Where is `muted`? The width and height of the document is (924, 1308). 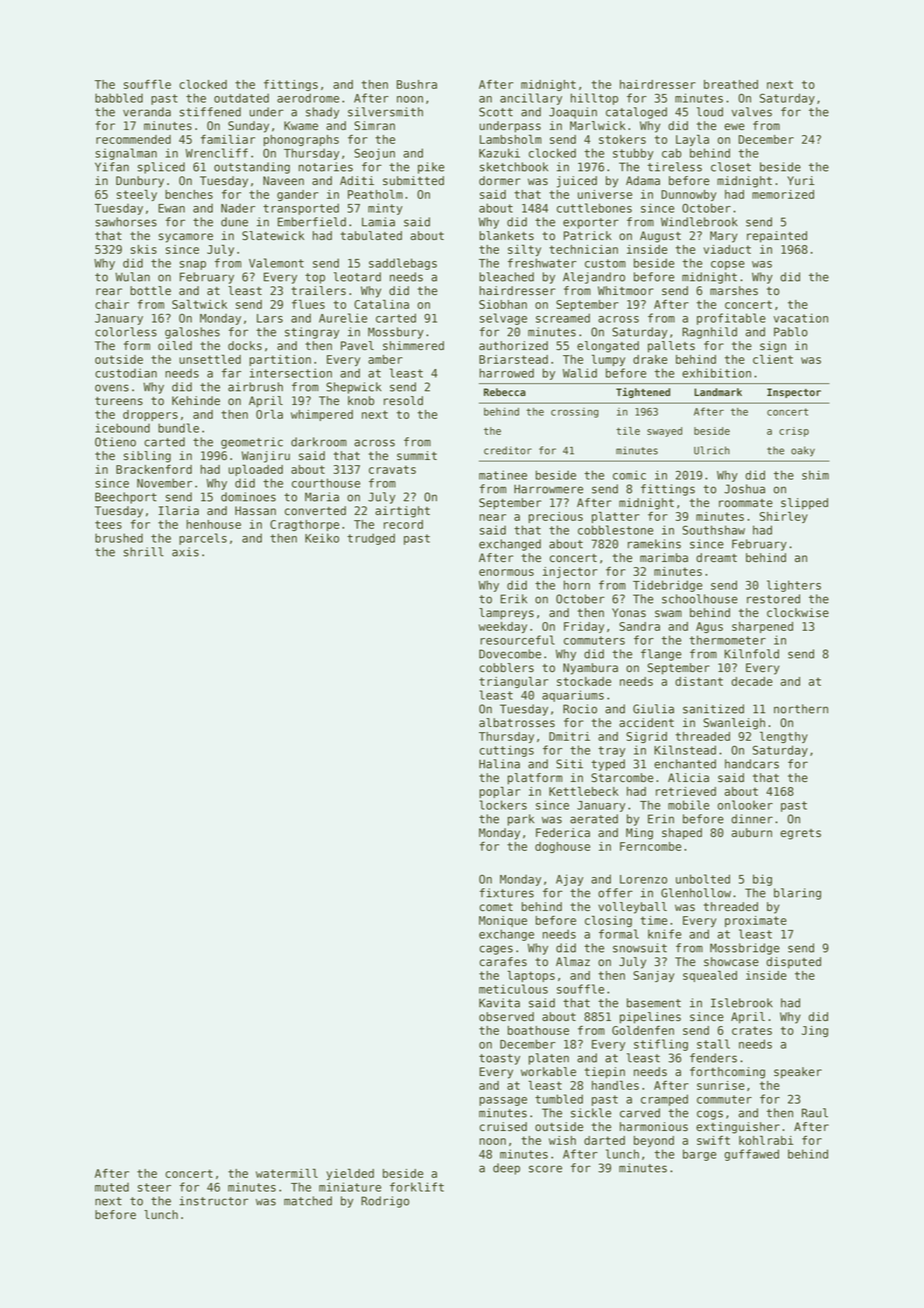 muted is located at coordinates (112, 1187).
